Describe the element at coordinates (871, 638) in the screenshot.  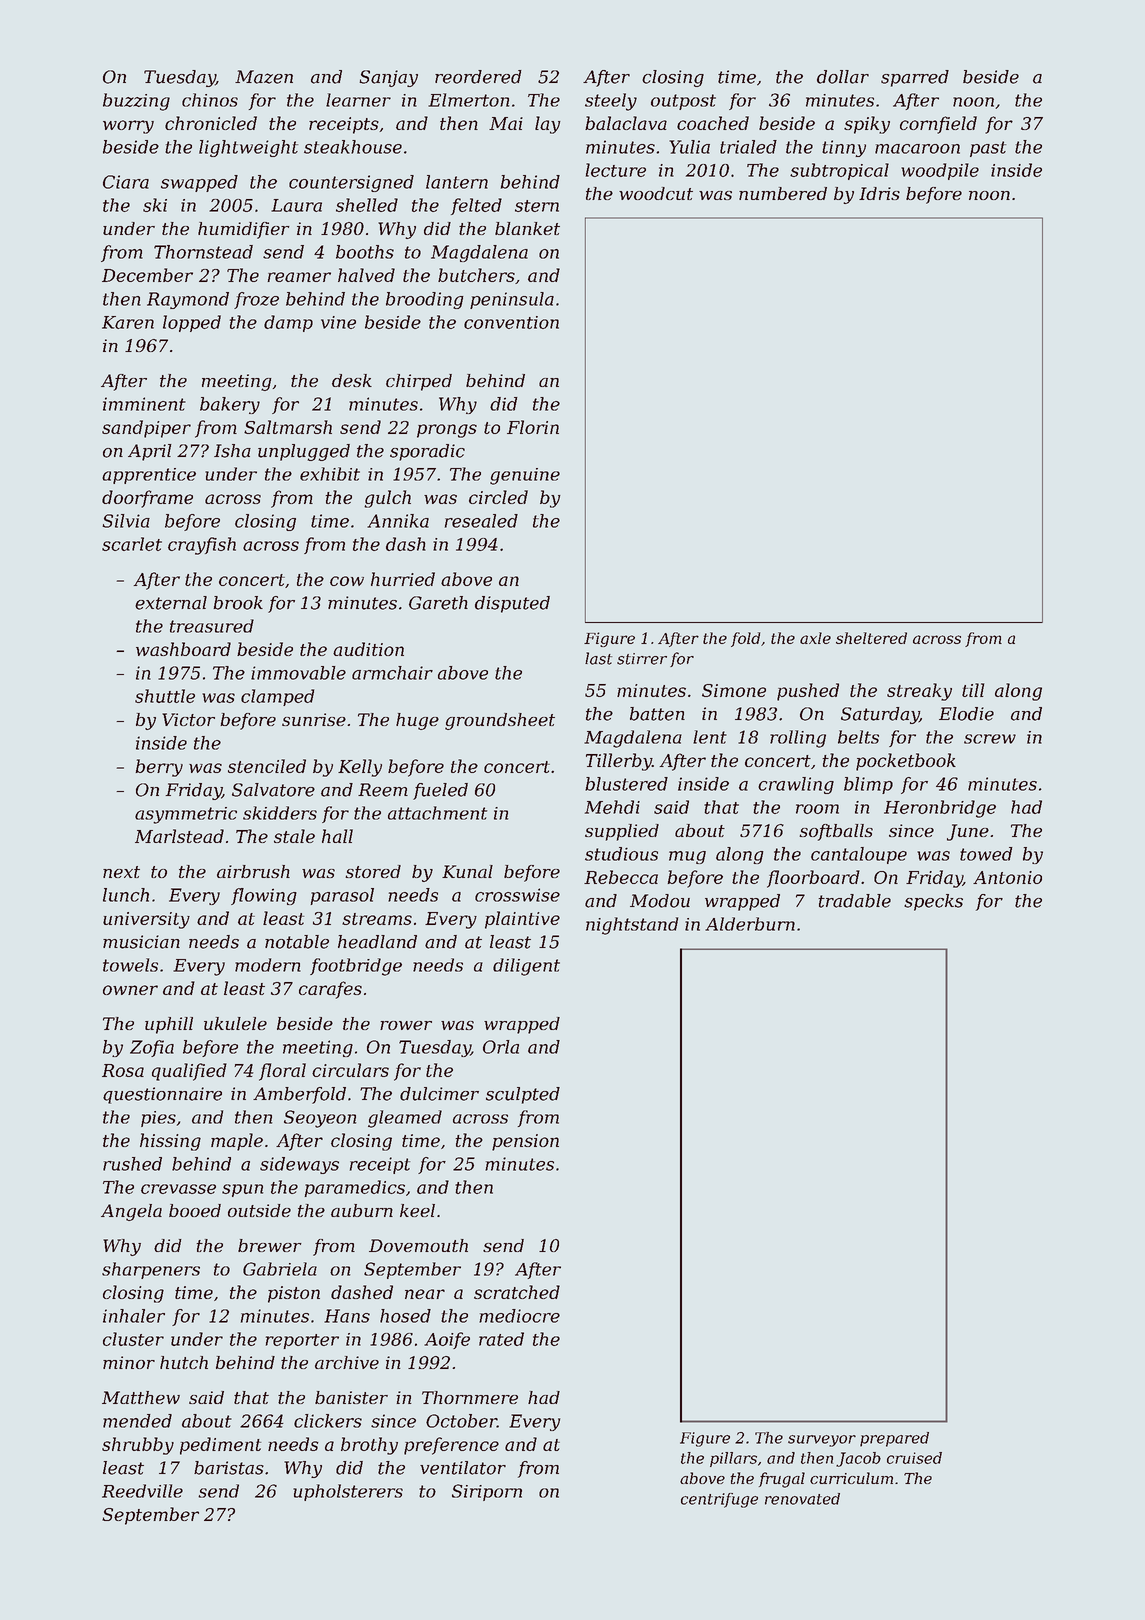
I see `sheltered` at that location.
